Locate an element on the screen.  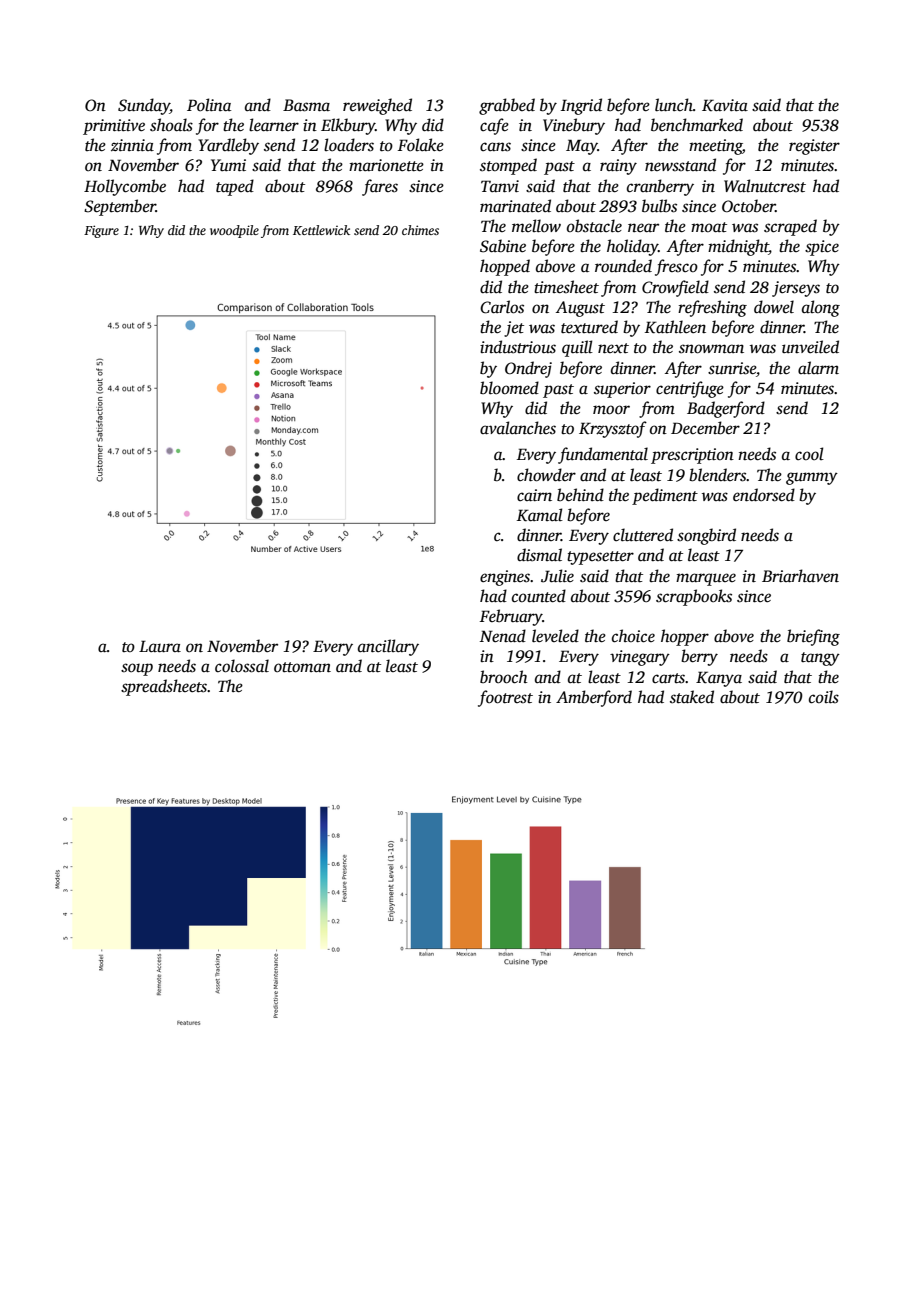
alarm is located at coordinates (818, 367).
